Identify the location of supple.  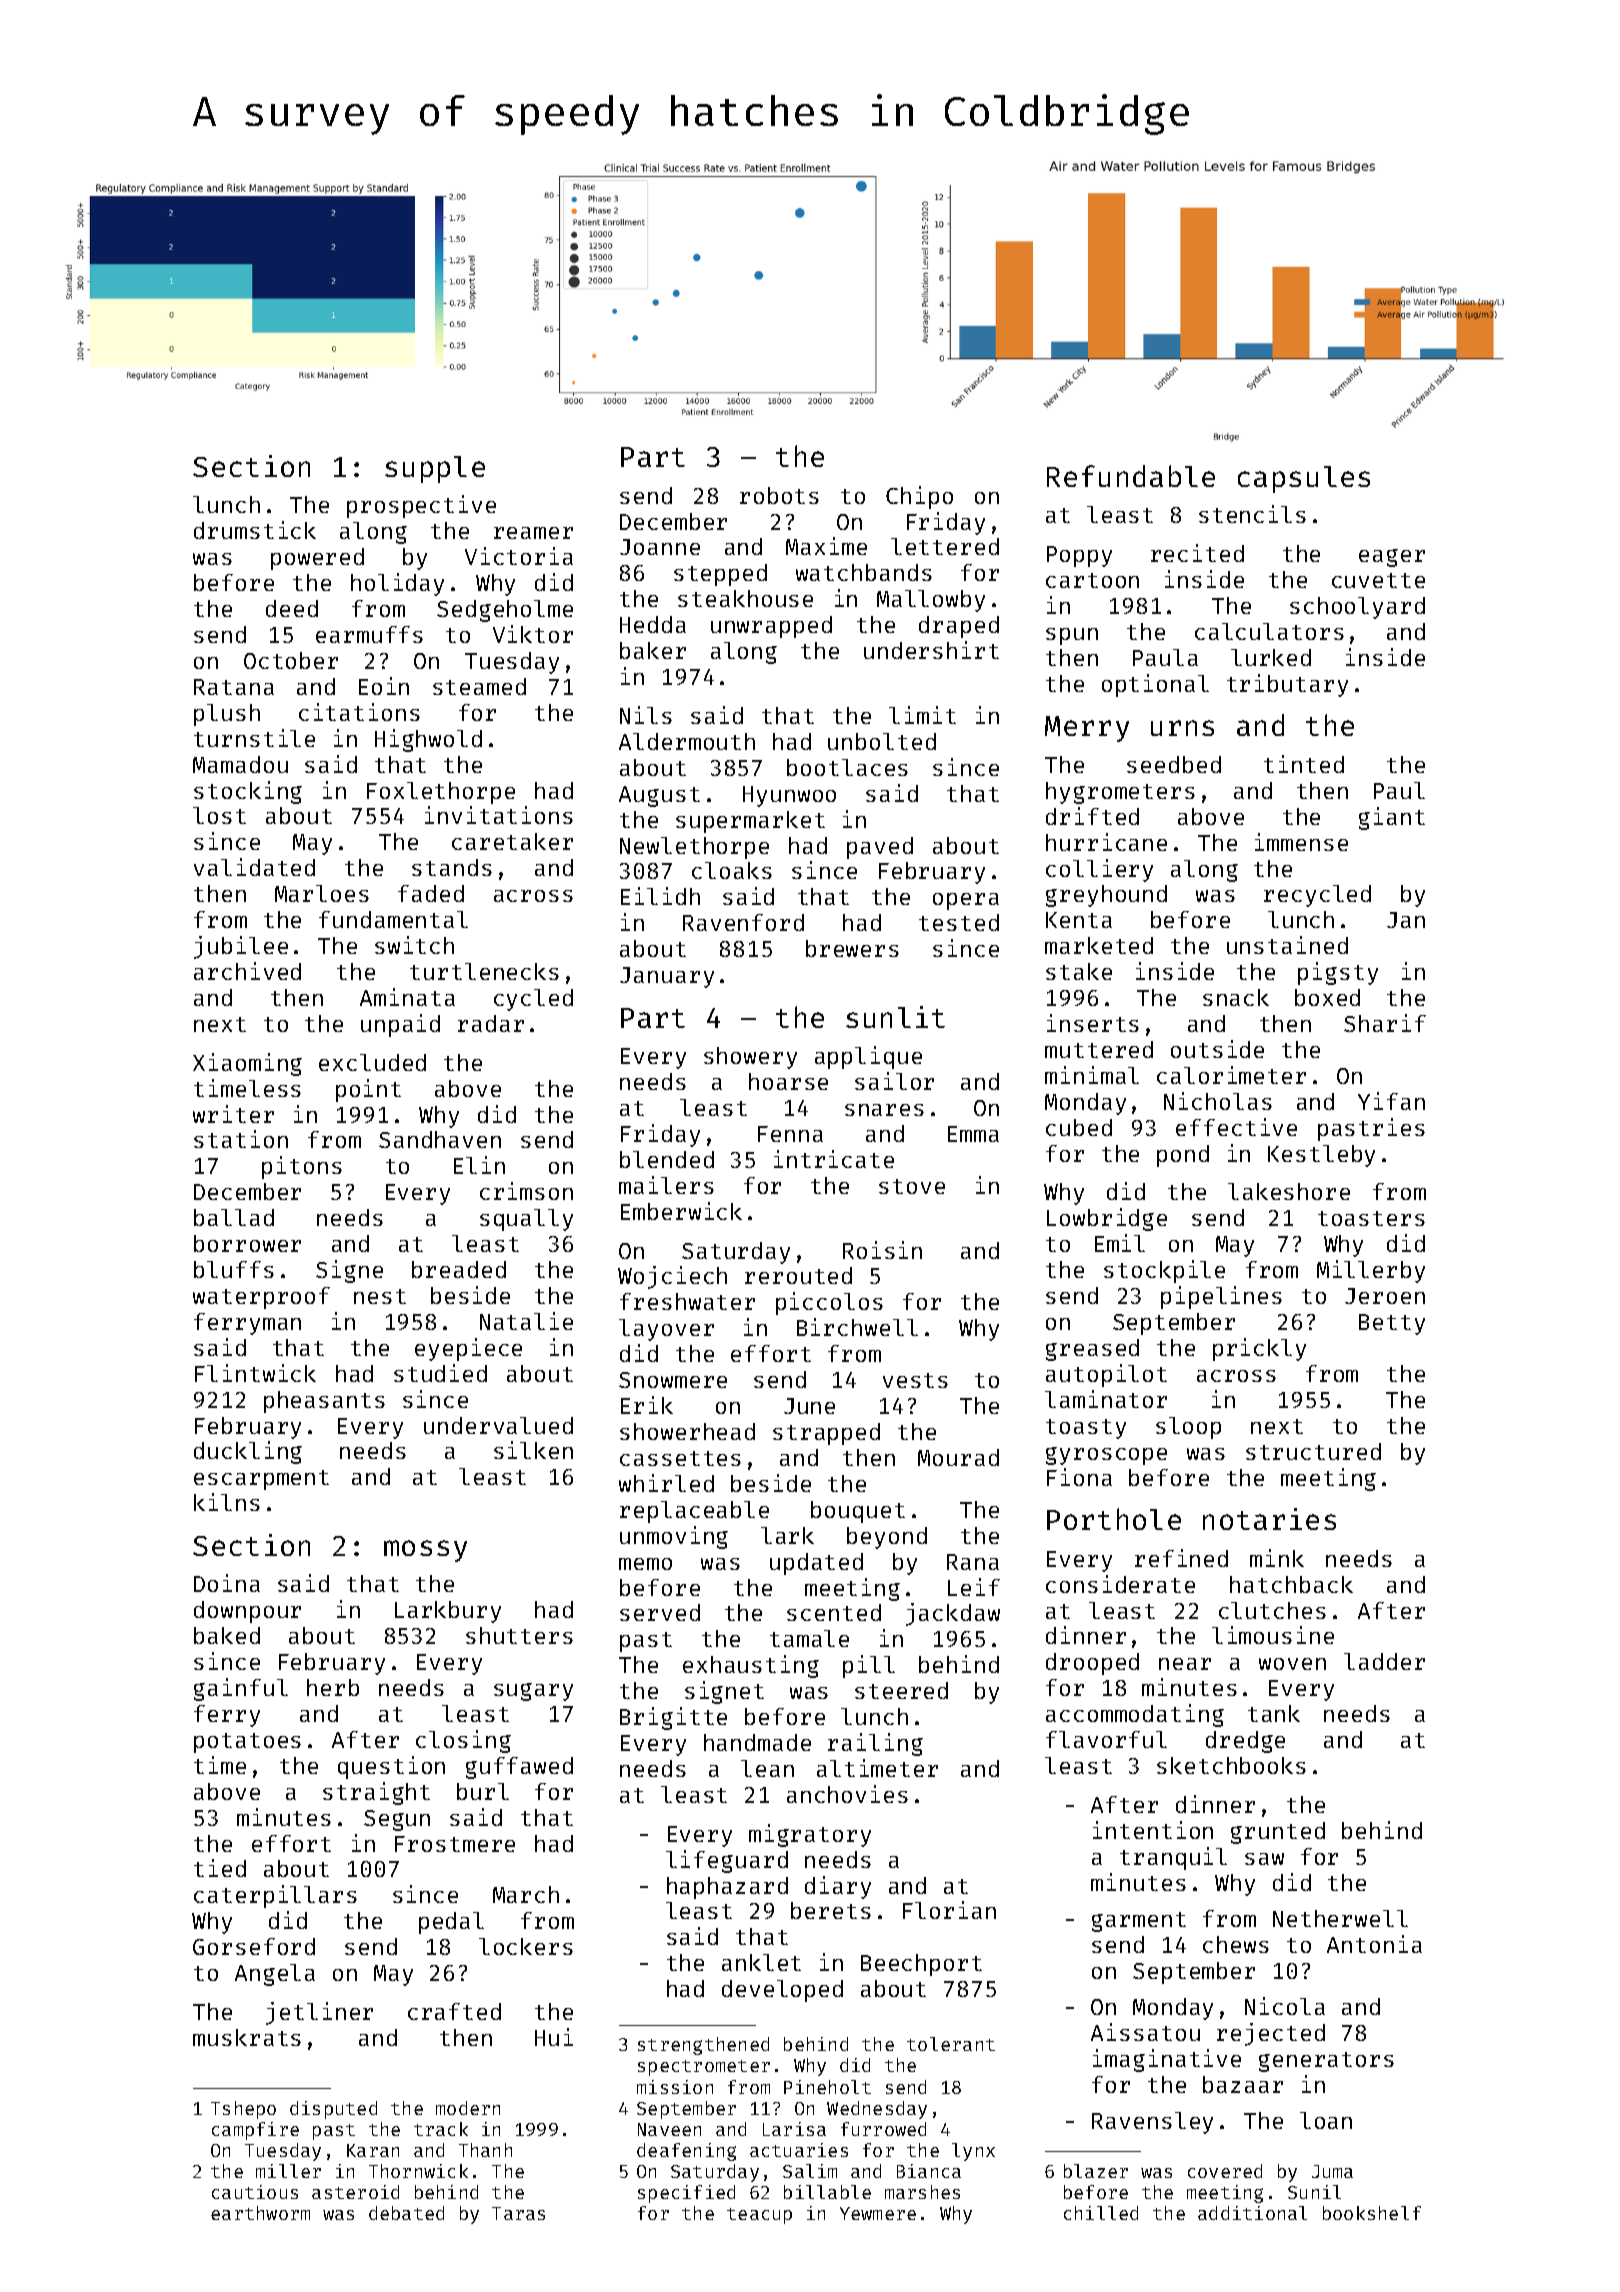
(435, 469).
